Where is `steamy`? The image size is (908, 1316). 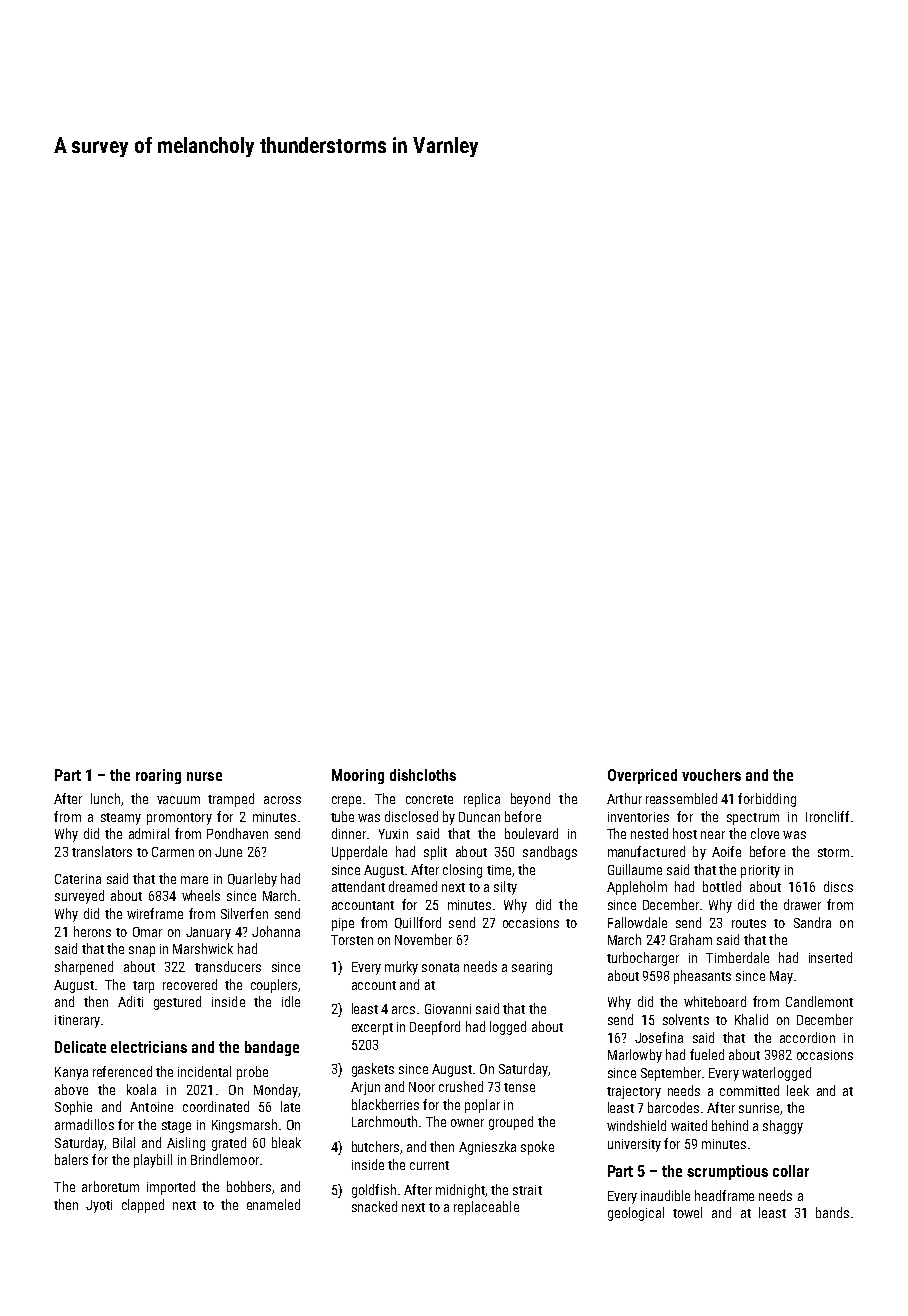
steamy is located at coordinates (121, 819).
